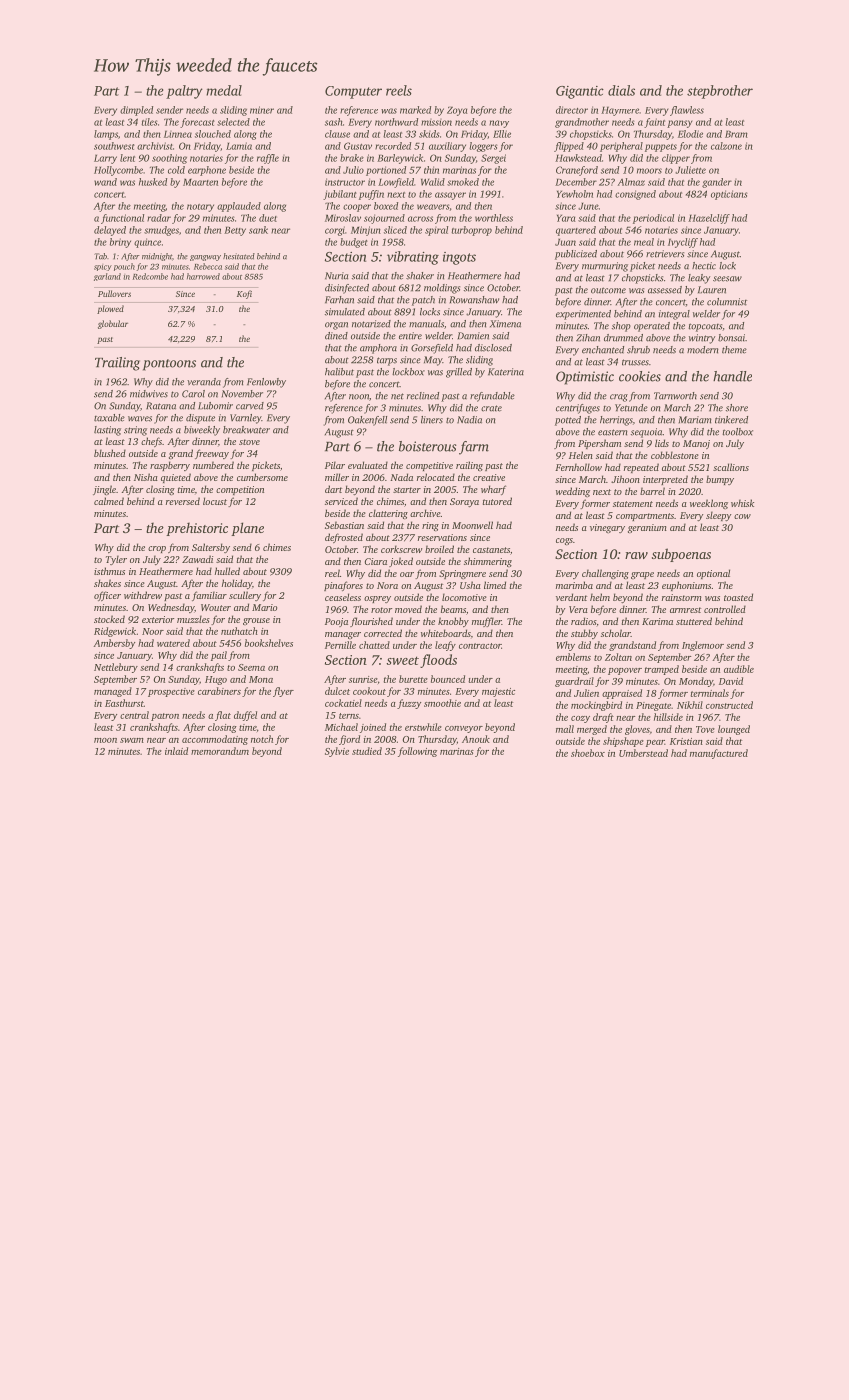 This image has width=849, height=1400. I want to click on medal, so click(224, 90).
